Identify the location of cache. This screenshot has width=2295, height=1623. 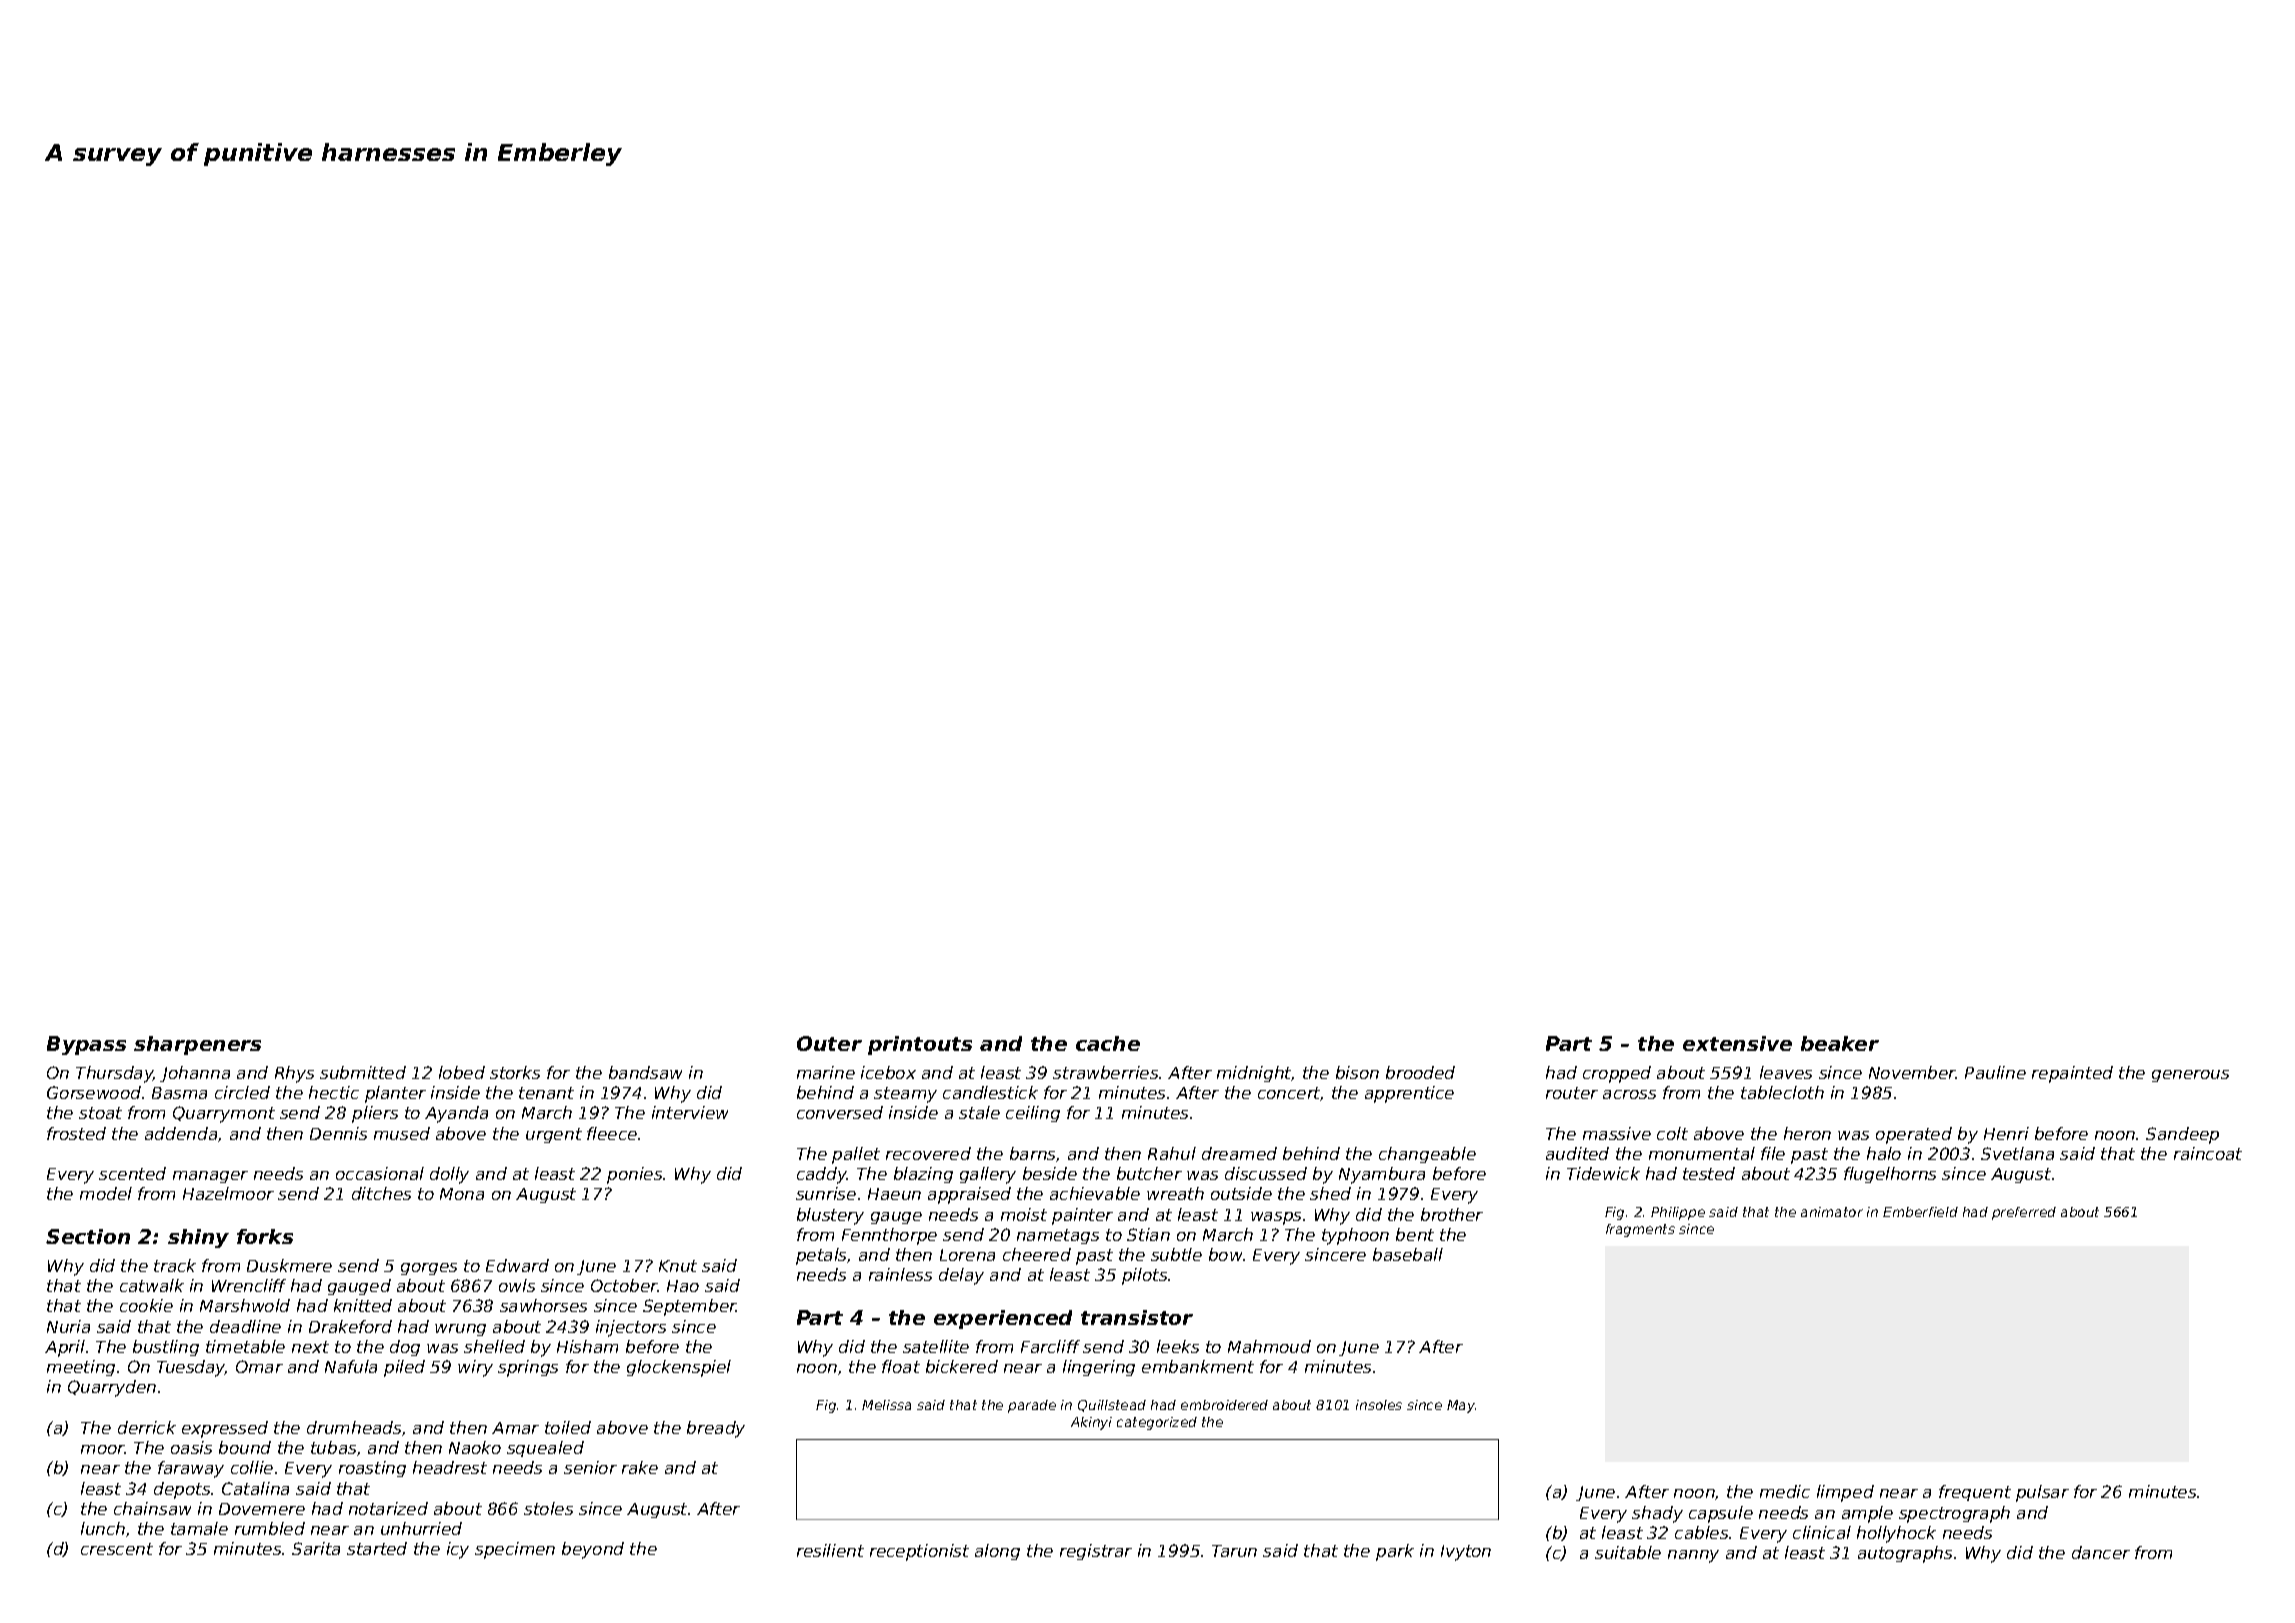
(1108, 1043).
